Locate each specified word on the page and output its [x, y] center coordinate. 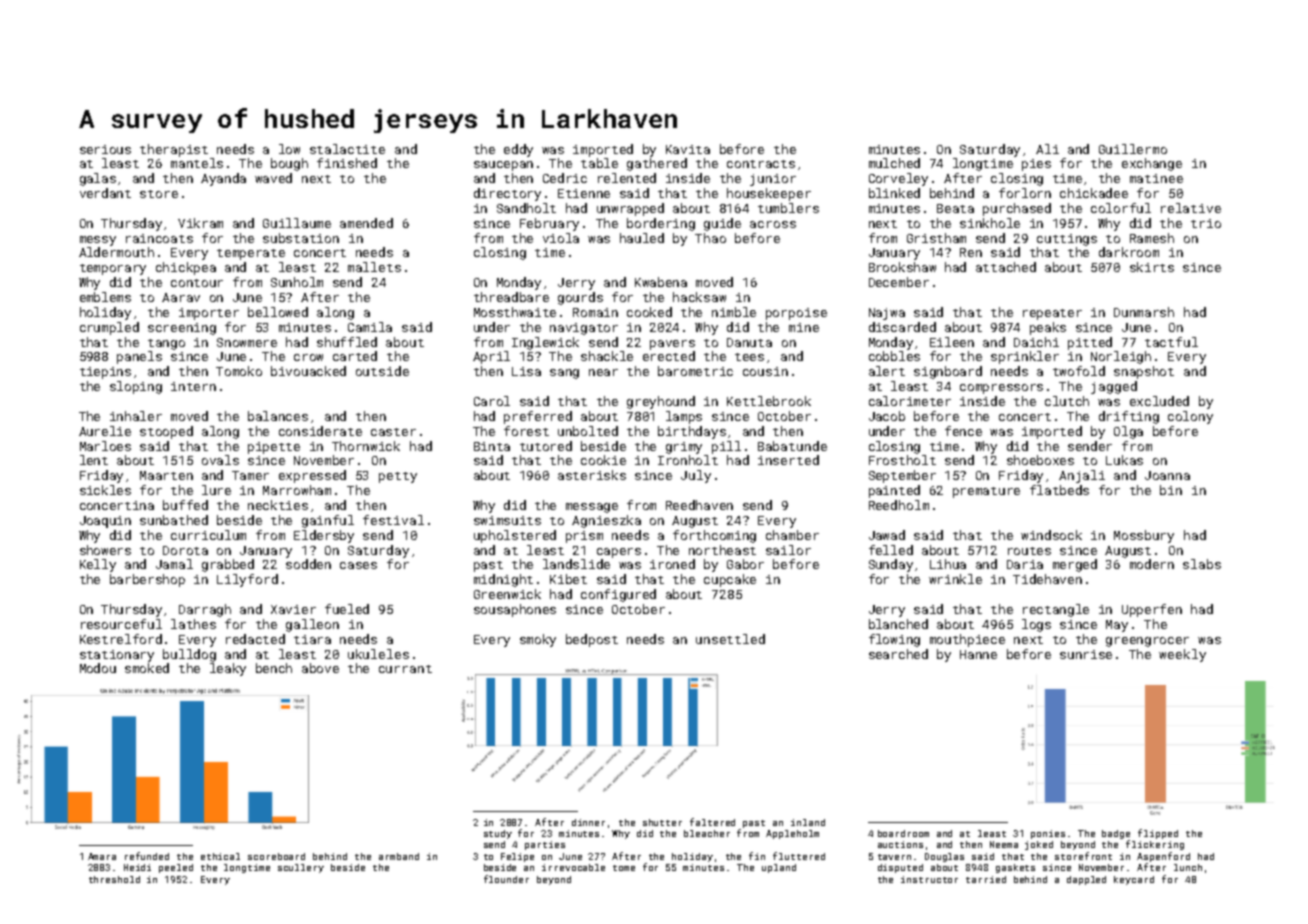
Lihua [948, 564]
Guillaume [297, 223]
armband [399, 856]
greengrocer [1147, 642]
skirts [1152, 267]
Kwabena [661, 282]
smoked [147, 668]
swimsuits [507, 520]
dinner [588, 822]
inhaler [136, 416]
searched [898, 654]
